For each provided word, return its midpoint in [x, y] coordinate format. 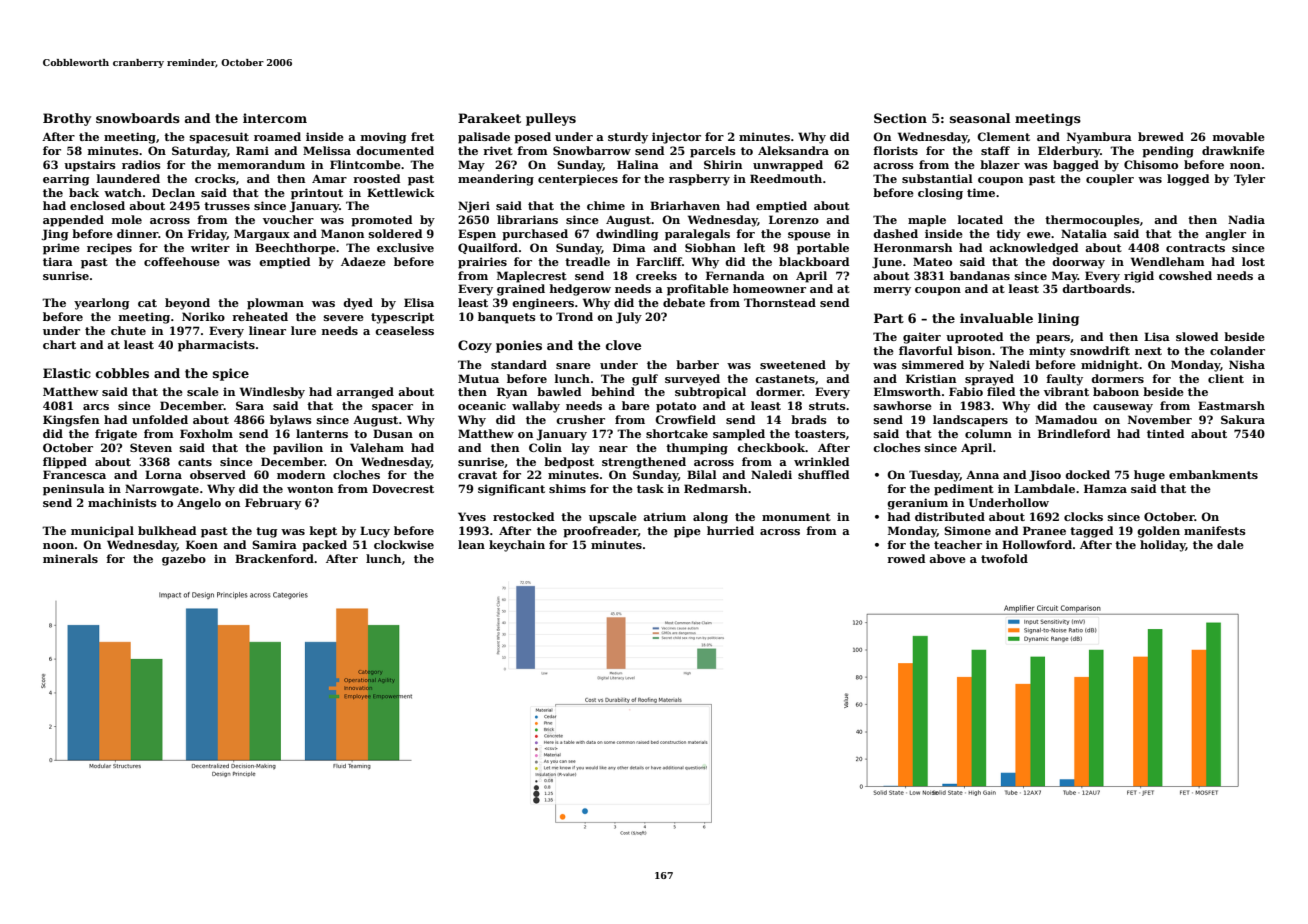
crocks [215, 178]
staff [995, 150]
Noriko [203, 316]
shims [567, 488]
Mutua [478, 378]
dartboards [1096, 288]
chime [606, 205]
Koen [202, 544]
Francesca [74, 474]
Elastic [67, 373]
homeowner [769, 288]
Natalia [1084, 233]
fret [422, 136]
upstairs [90, 166]
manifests [1215, 530]
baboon [1116, 391]
